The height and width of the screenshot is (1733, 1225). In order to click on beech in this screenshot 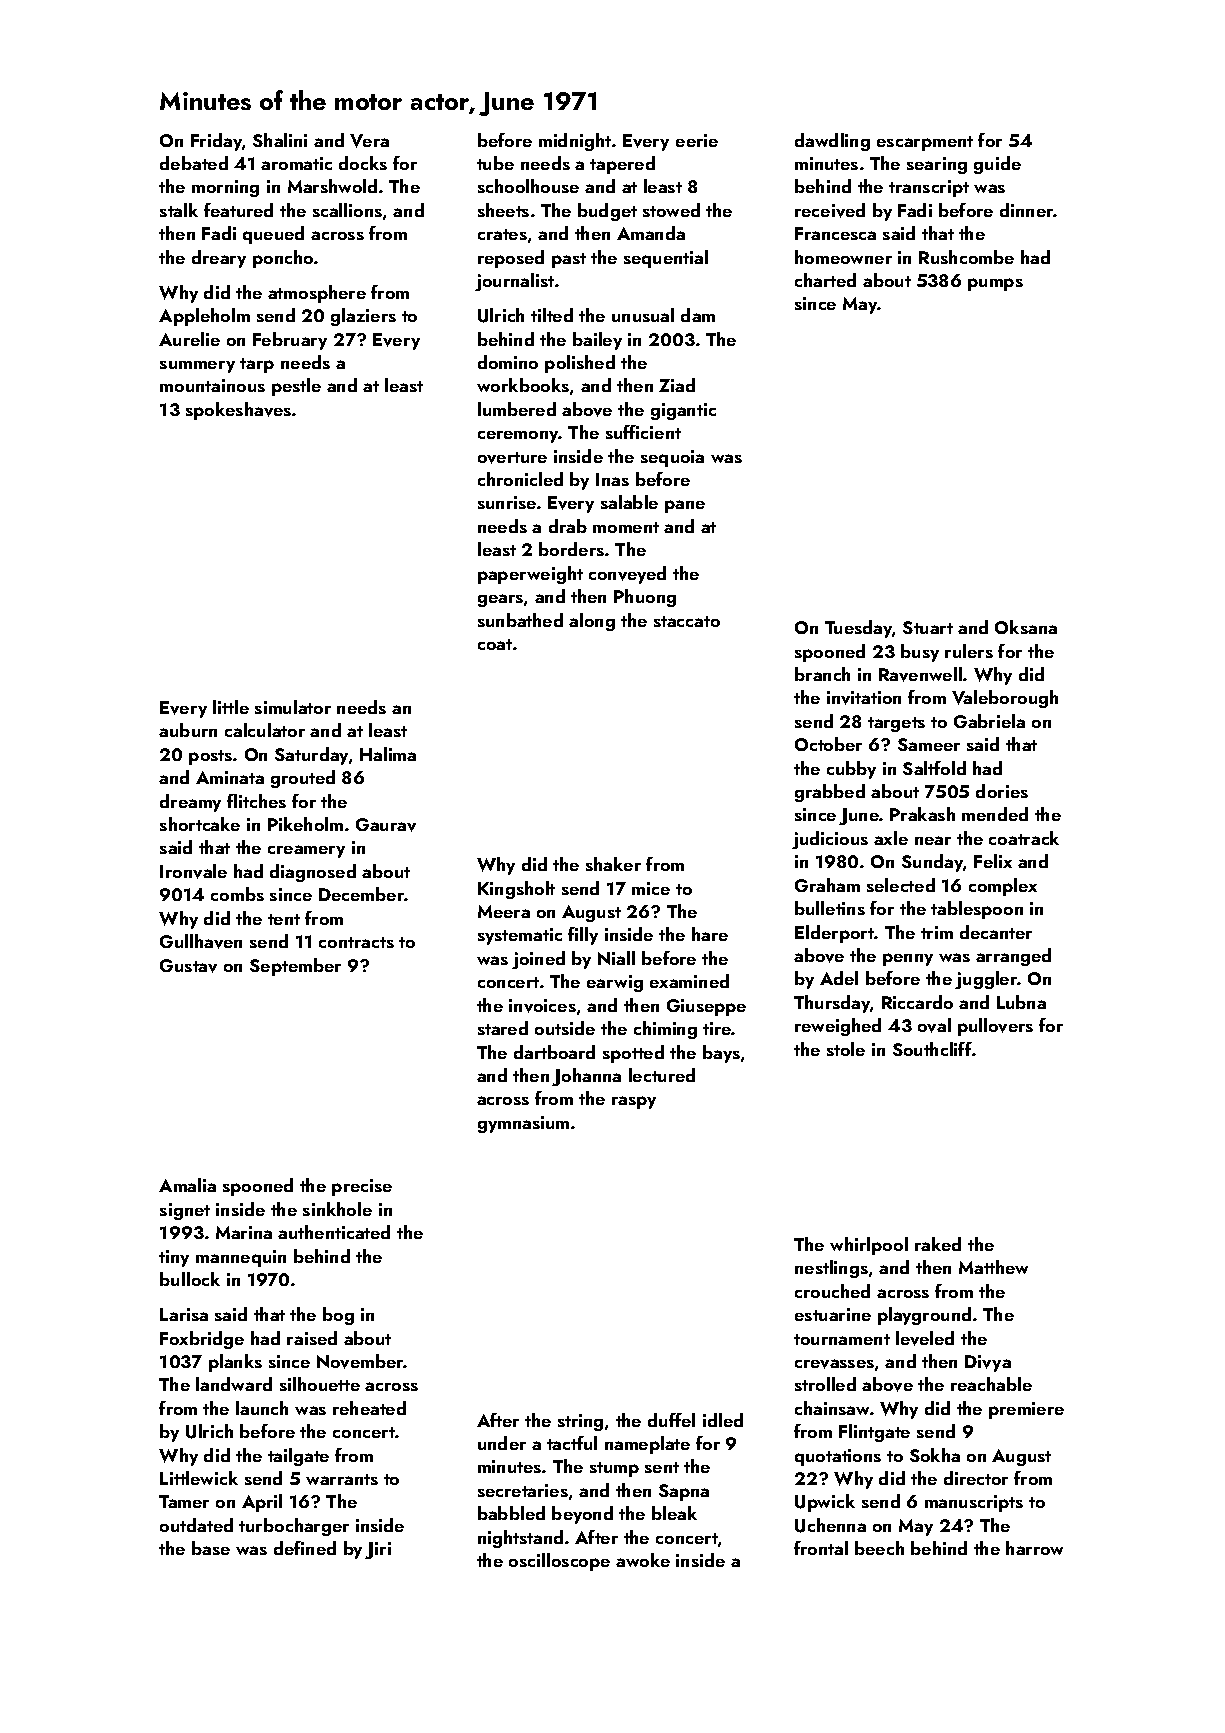, I will do `click(879, 1548)`.
